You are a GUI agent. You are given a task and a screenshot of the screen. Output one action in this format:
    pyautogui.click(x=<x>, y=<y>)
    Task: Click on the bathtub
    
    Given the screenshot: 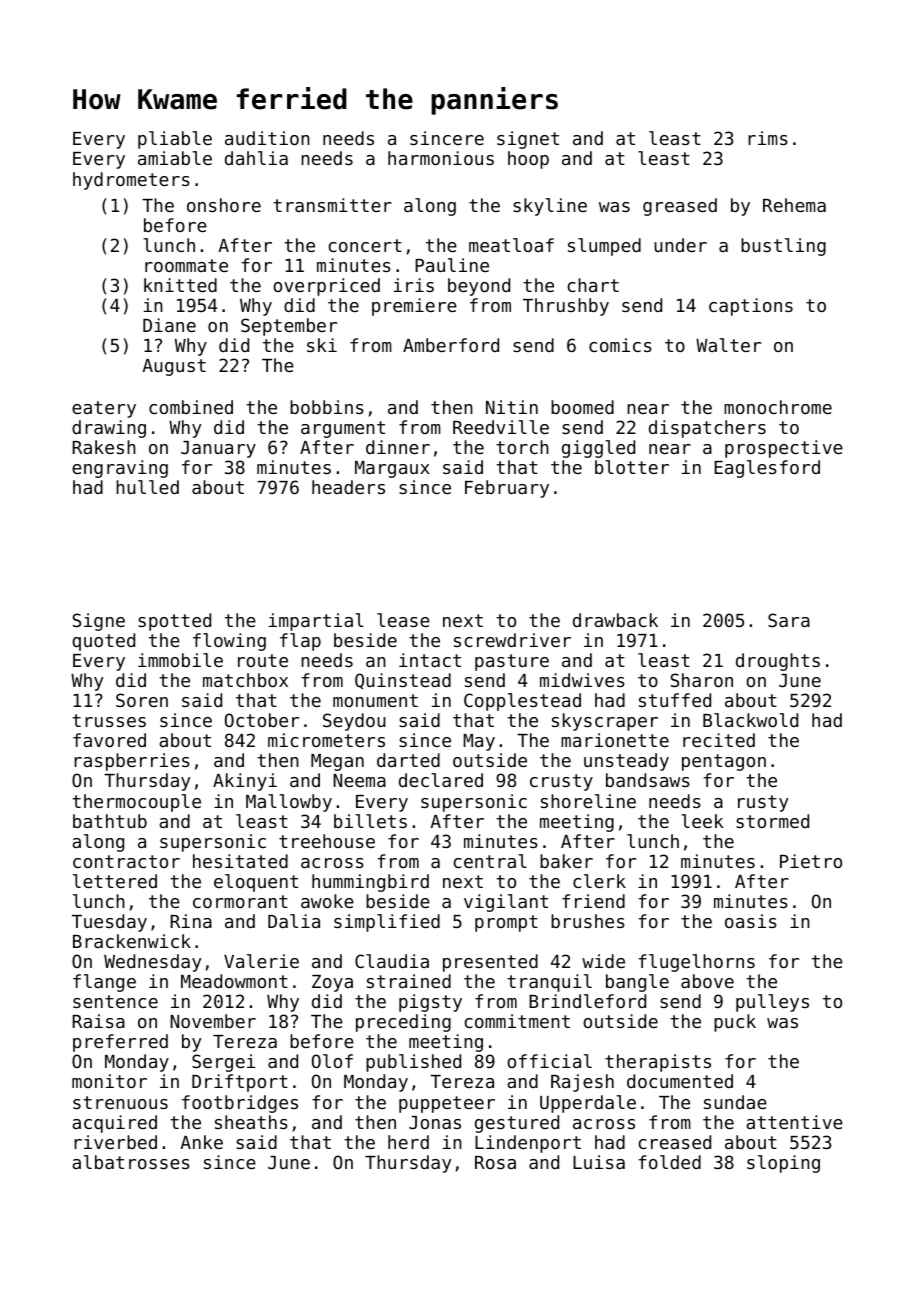 What is the action you would take?
    pyautogui.click(x=110, y=821)
